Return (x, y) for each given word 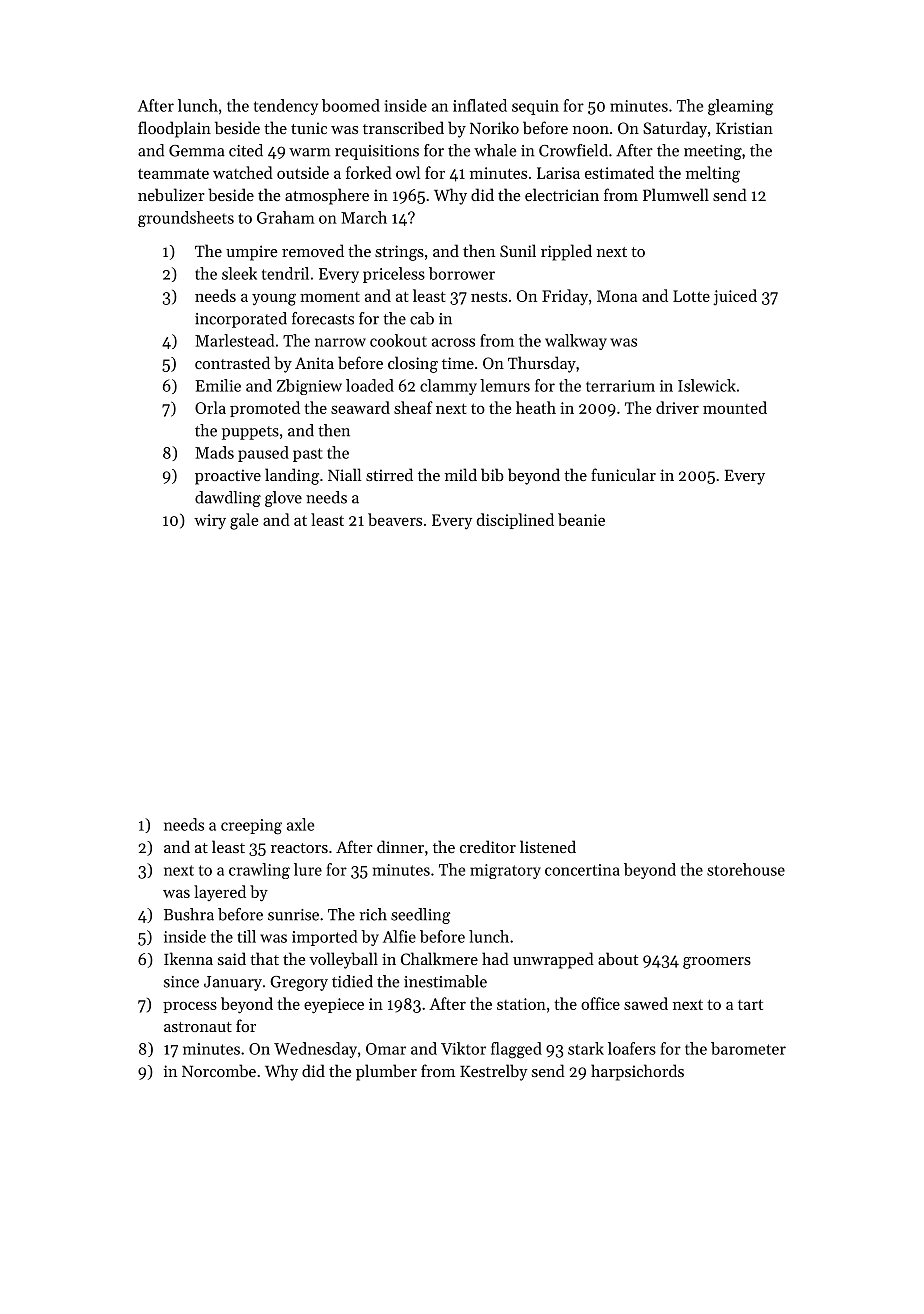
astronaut (198, 1027)
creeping (251, 827)
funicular (623, 474)
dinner (400, 846)
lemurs (505, 385)
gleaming (740, 107)
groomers (717, 963)
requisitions (377, 152)
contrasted (232, 362)
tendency (286, 107)
